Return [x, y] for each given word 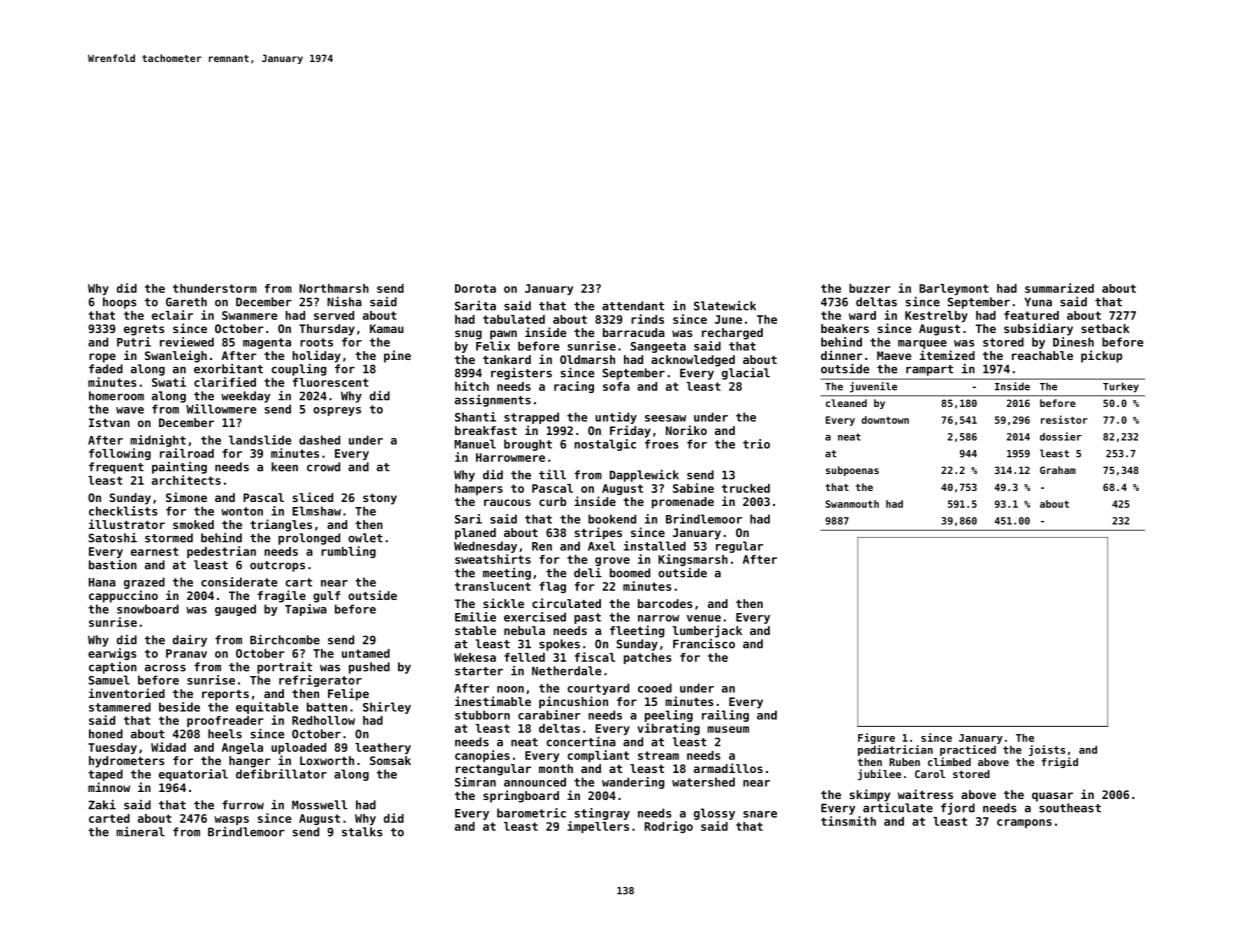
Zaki [102, 805]
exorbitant [228, 369]
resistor [1064, 419]
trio [756, 444]
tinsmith [848, 821]
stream [658, 755]
